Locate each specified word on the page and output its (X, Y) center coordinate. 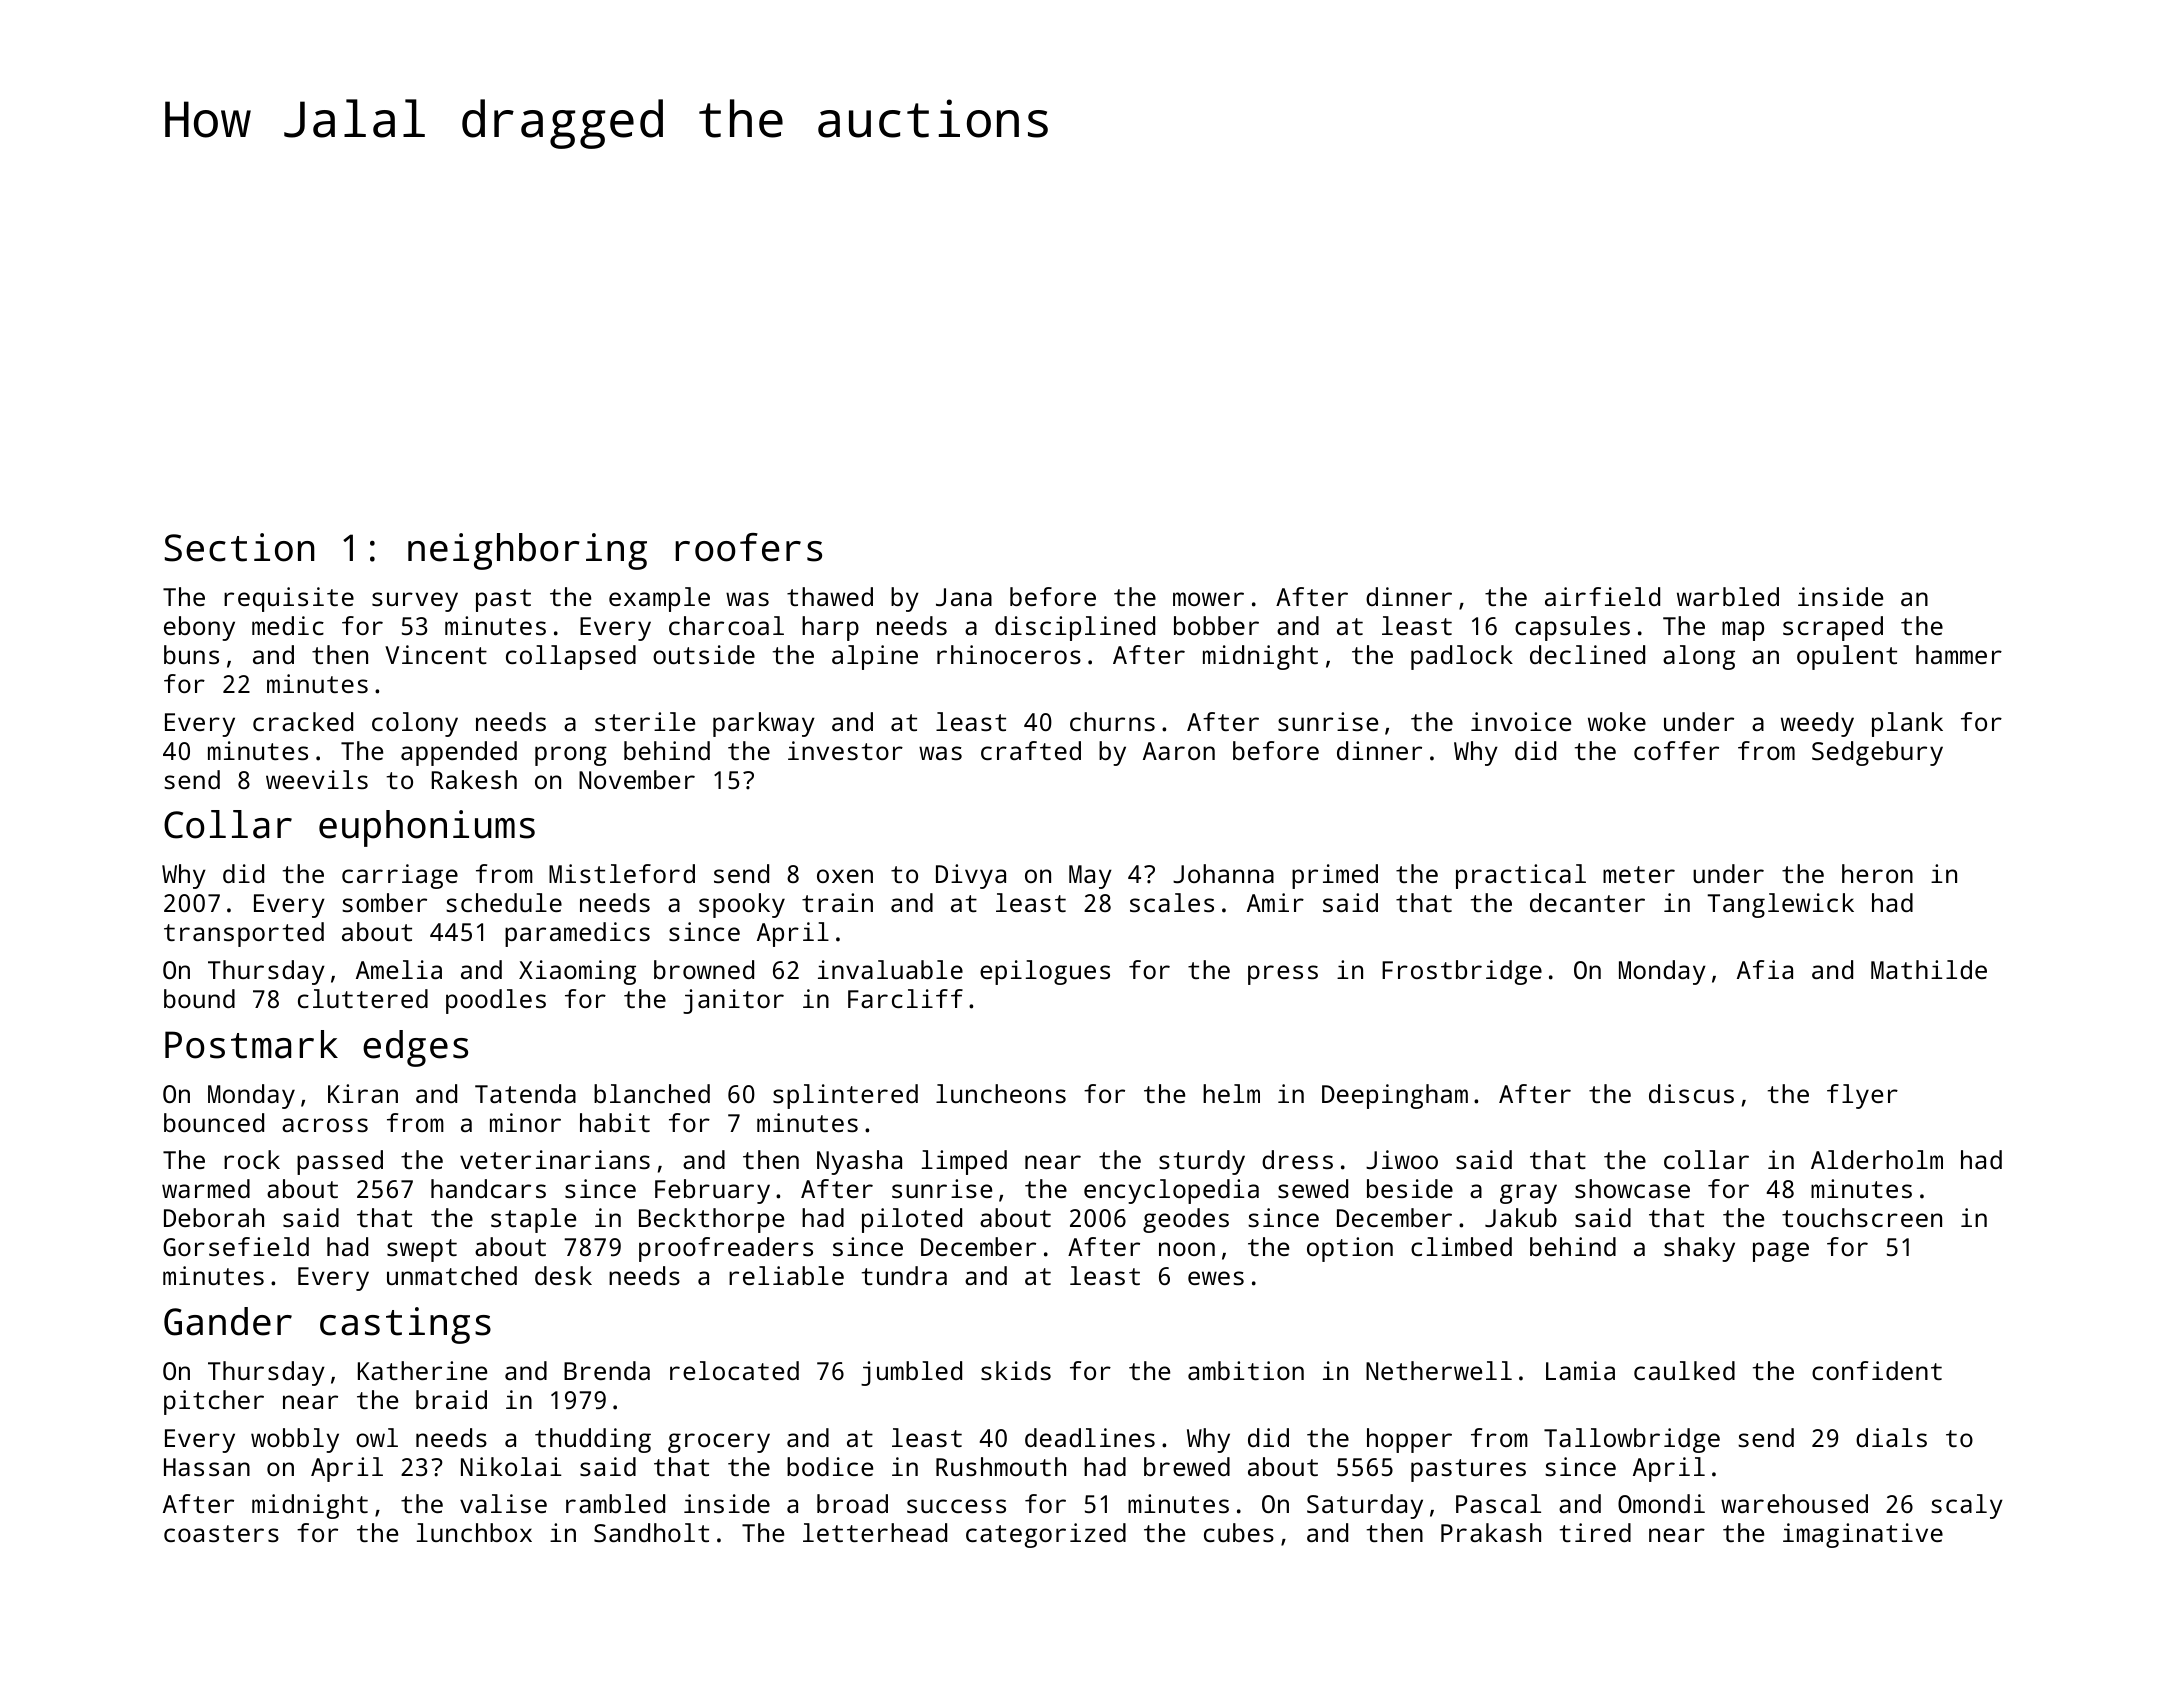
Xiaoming (577, 972)
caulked (1684, 1370)
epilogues (1045, 972)
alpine (875, 657)
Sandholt (651, 1532)
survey (415, 602)
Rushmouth (1001, 1466)
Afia (1765, 969)
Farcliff (905, 998)
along (1699, 657)
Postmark (251, 1044)
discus (1691, 1093)
